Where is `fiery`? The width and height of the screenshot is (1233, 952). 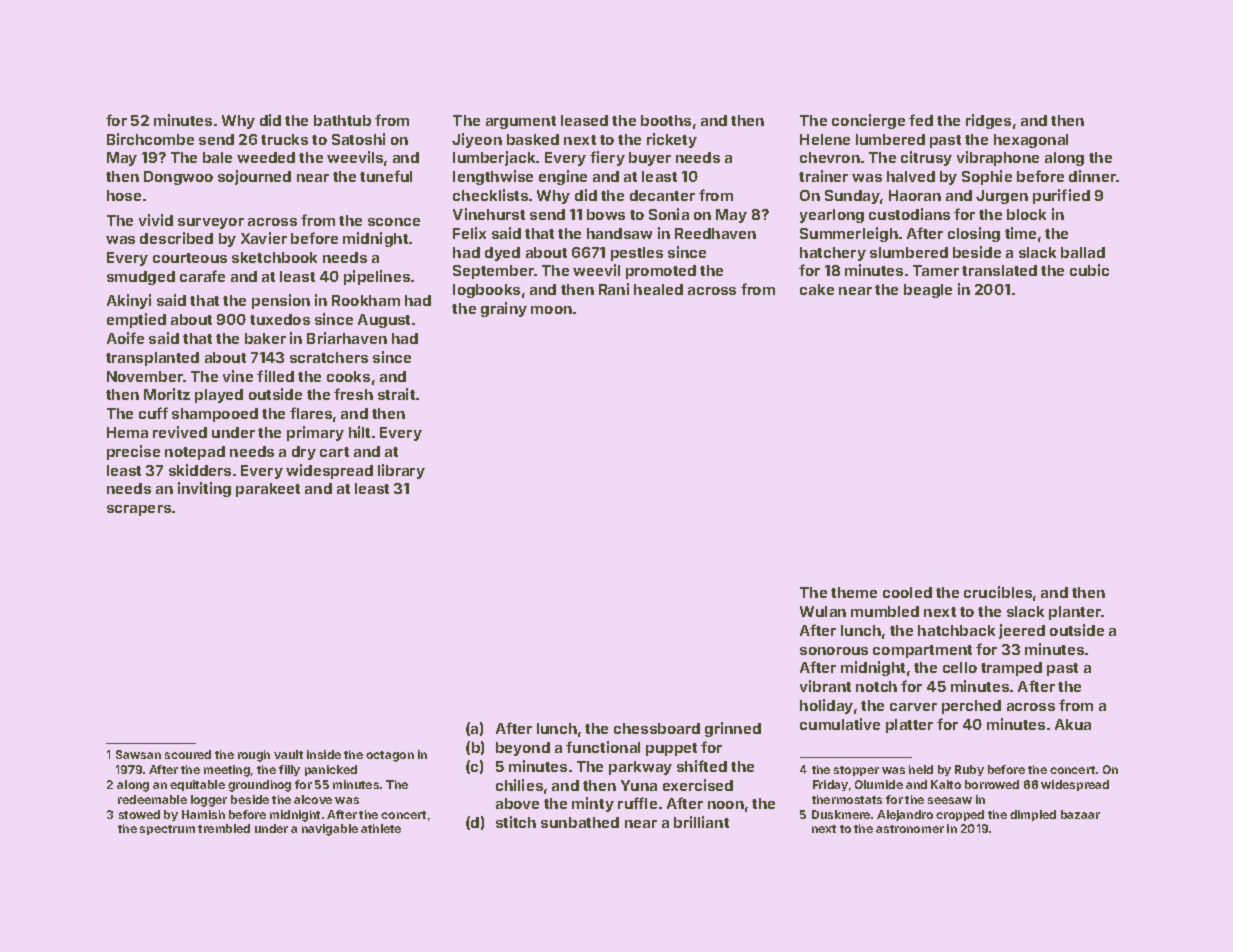 fiery is located at coordinates (607, 158).
